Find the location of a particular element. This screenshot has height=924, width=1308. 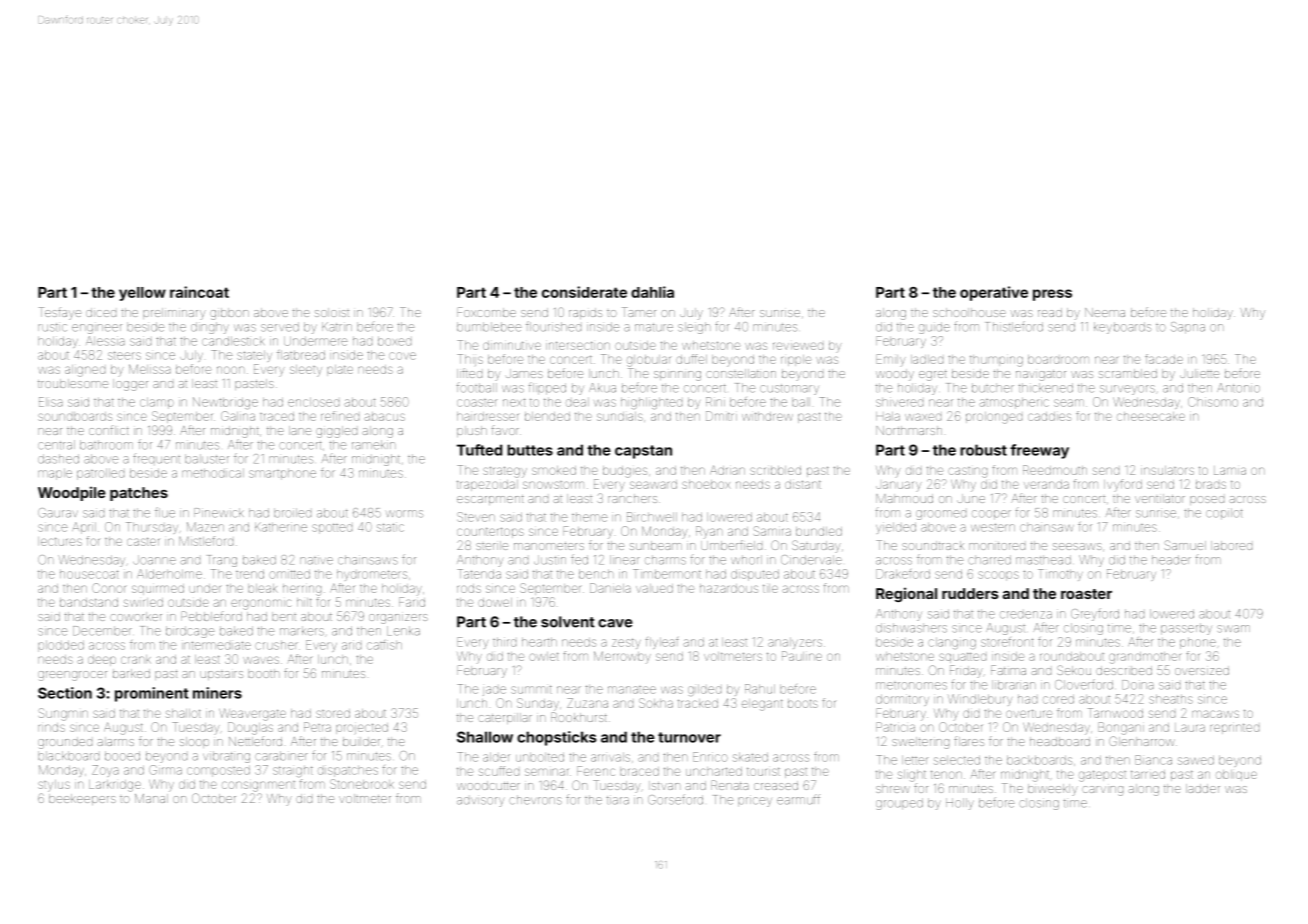

Tesfaye is located at coordinates (60, 313).
